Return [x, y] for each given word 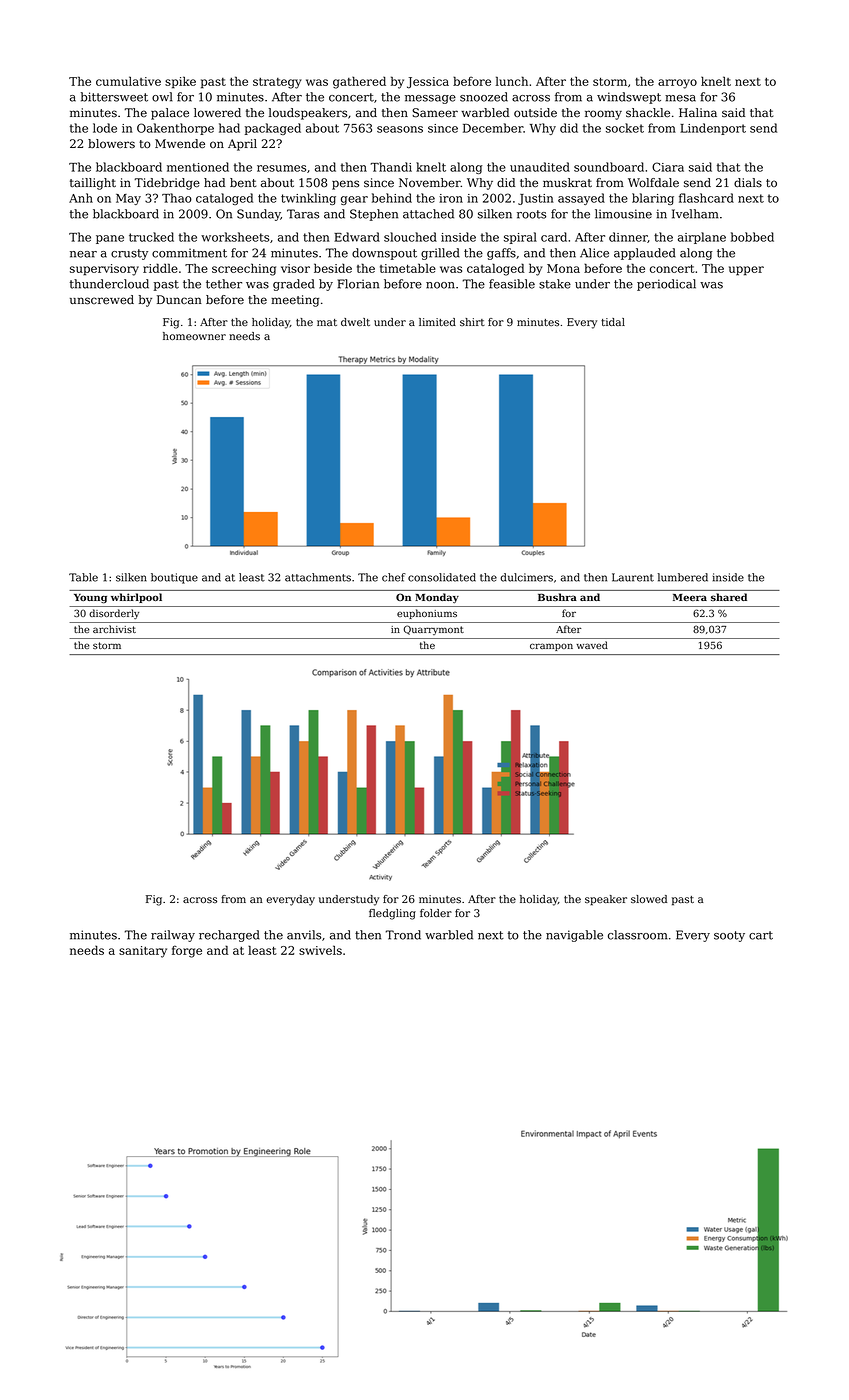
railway [173, 936]
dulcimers [526, 577]
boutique [174, 578]
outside [535, 112]
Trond [403, 935]
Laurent [633, 577]
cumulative [128, 81]
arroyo [677, 84]
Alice [594, 253]
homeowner [194, 336]
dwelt [355, 322]
